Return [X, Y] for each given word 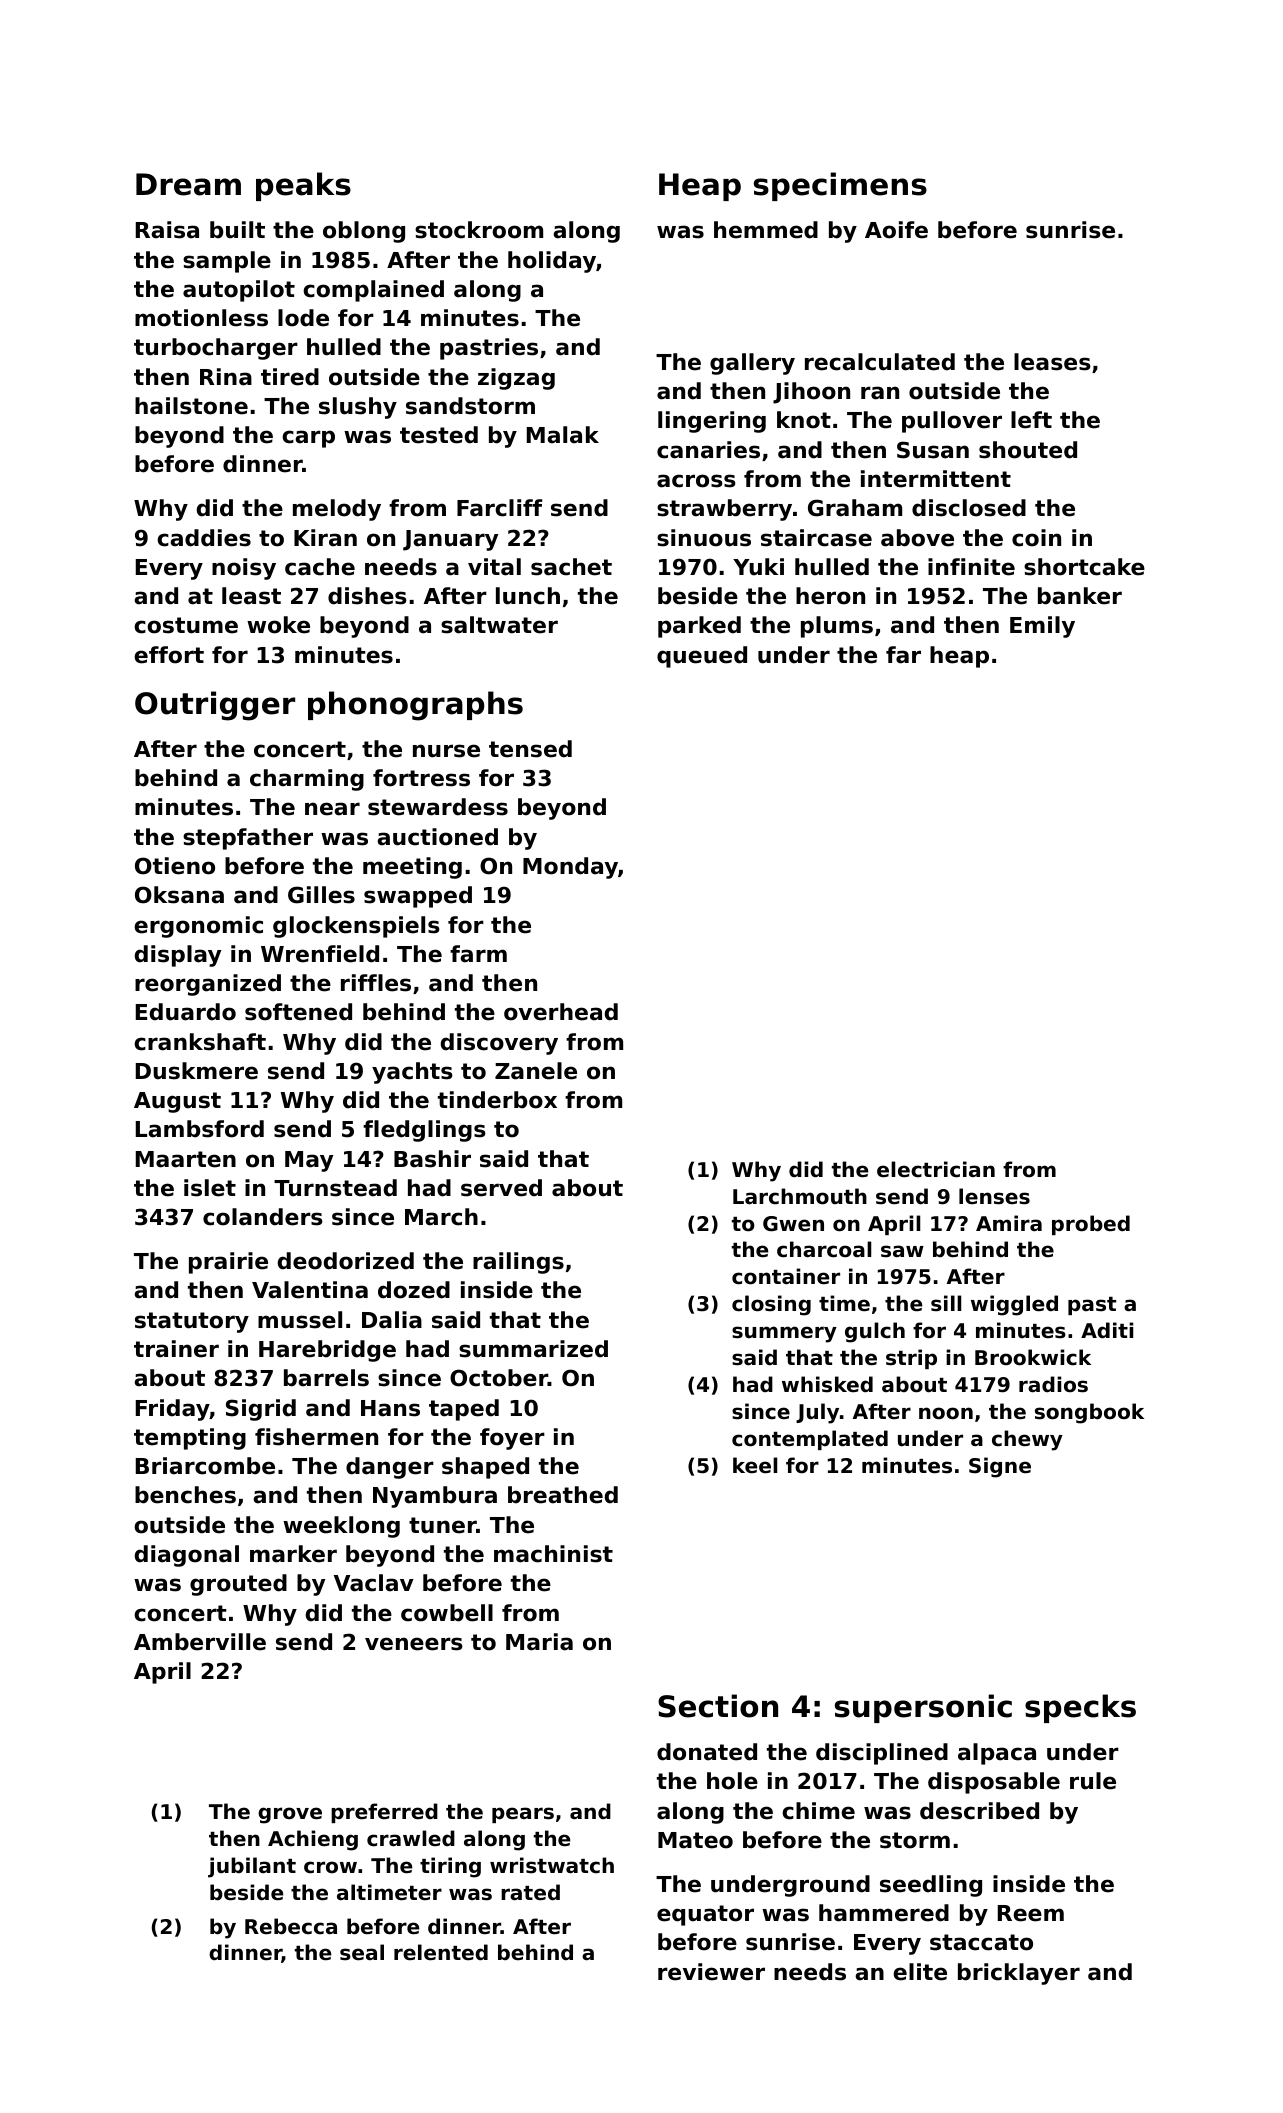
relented [441, 1952]
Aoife [896, 230]
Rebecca [291, 1926]
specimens [840, 186]
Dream [188, 184]
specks [1080, 1708]
